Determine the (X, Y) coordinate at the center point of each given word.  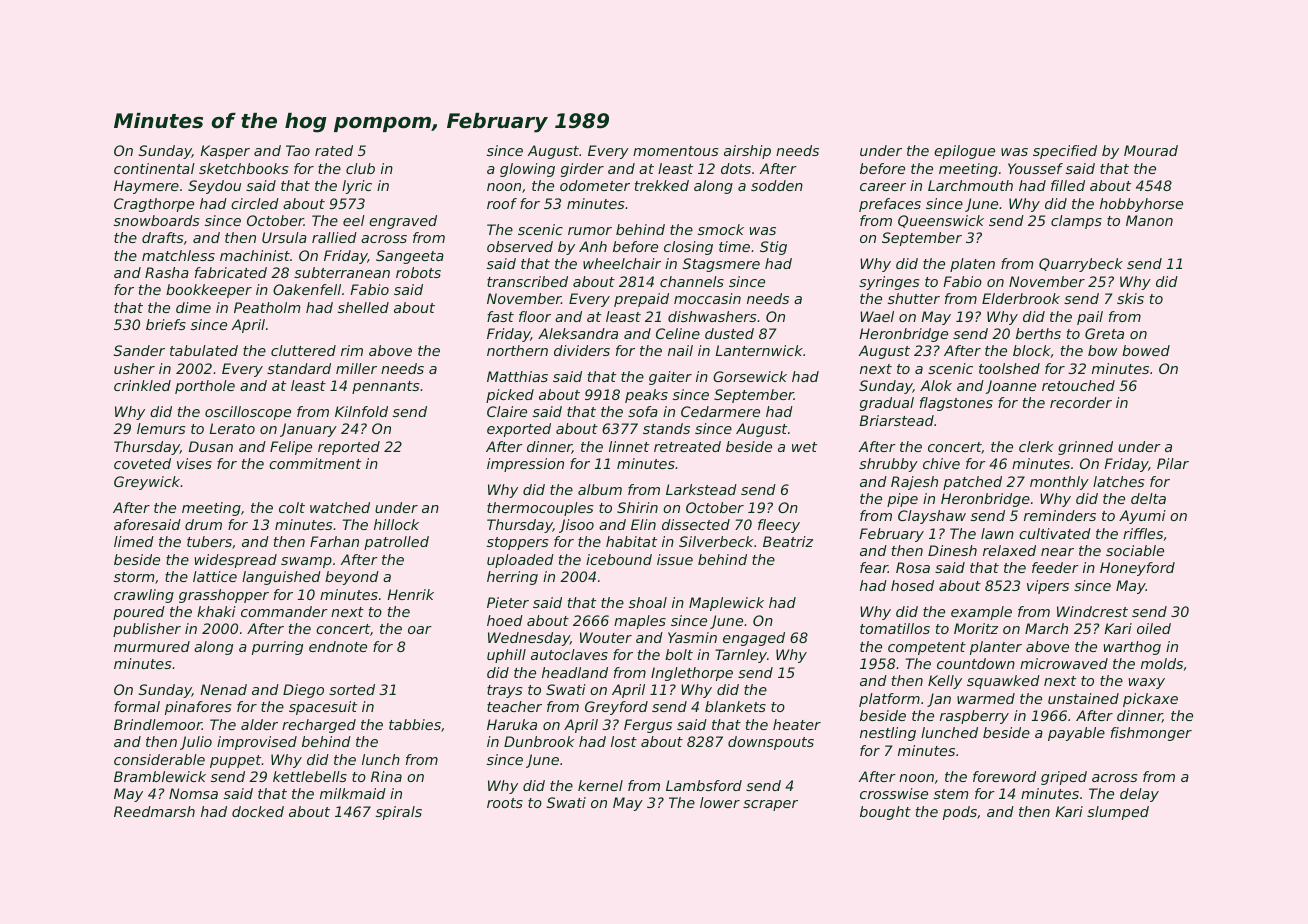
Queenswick (941, 221)
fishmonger (1151, 734)
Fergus (648, 726)
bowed (1146, 350)
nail (680, 350)
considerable (159, 759)
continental (154, 168)
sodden (777, 185)
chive (941, 463)
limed (134, 541)
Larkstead (701, 489)
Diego (303, 691)
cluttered (303, 350)
